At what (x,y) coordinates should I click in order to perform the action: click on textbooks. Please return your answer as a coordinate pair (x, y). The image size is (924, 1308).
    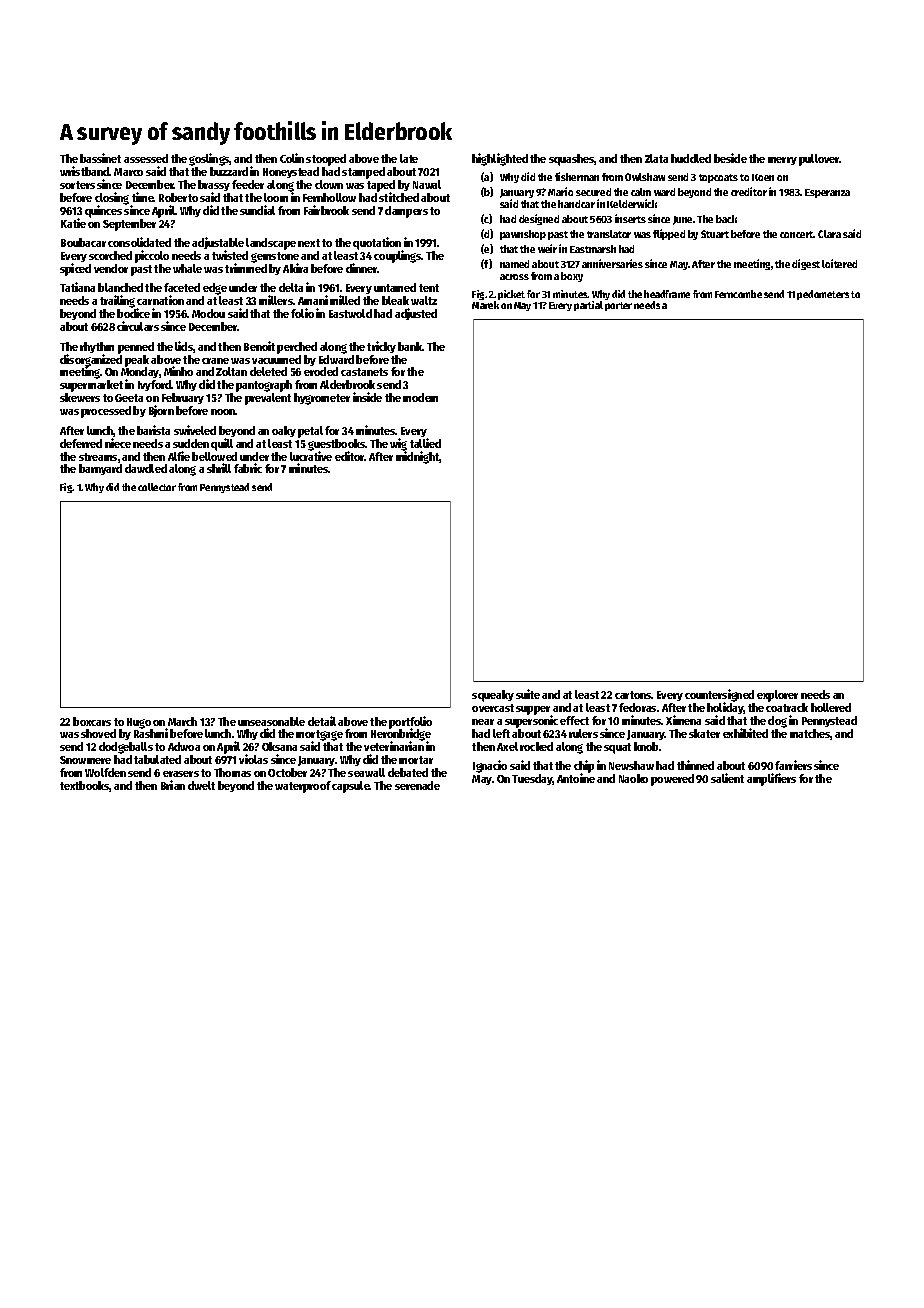
    Looking at the image, I should click on (85, 786).
